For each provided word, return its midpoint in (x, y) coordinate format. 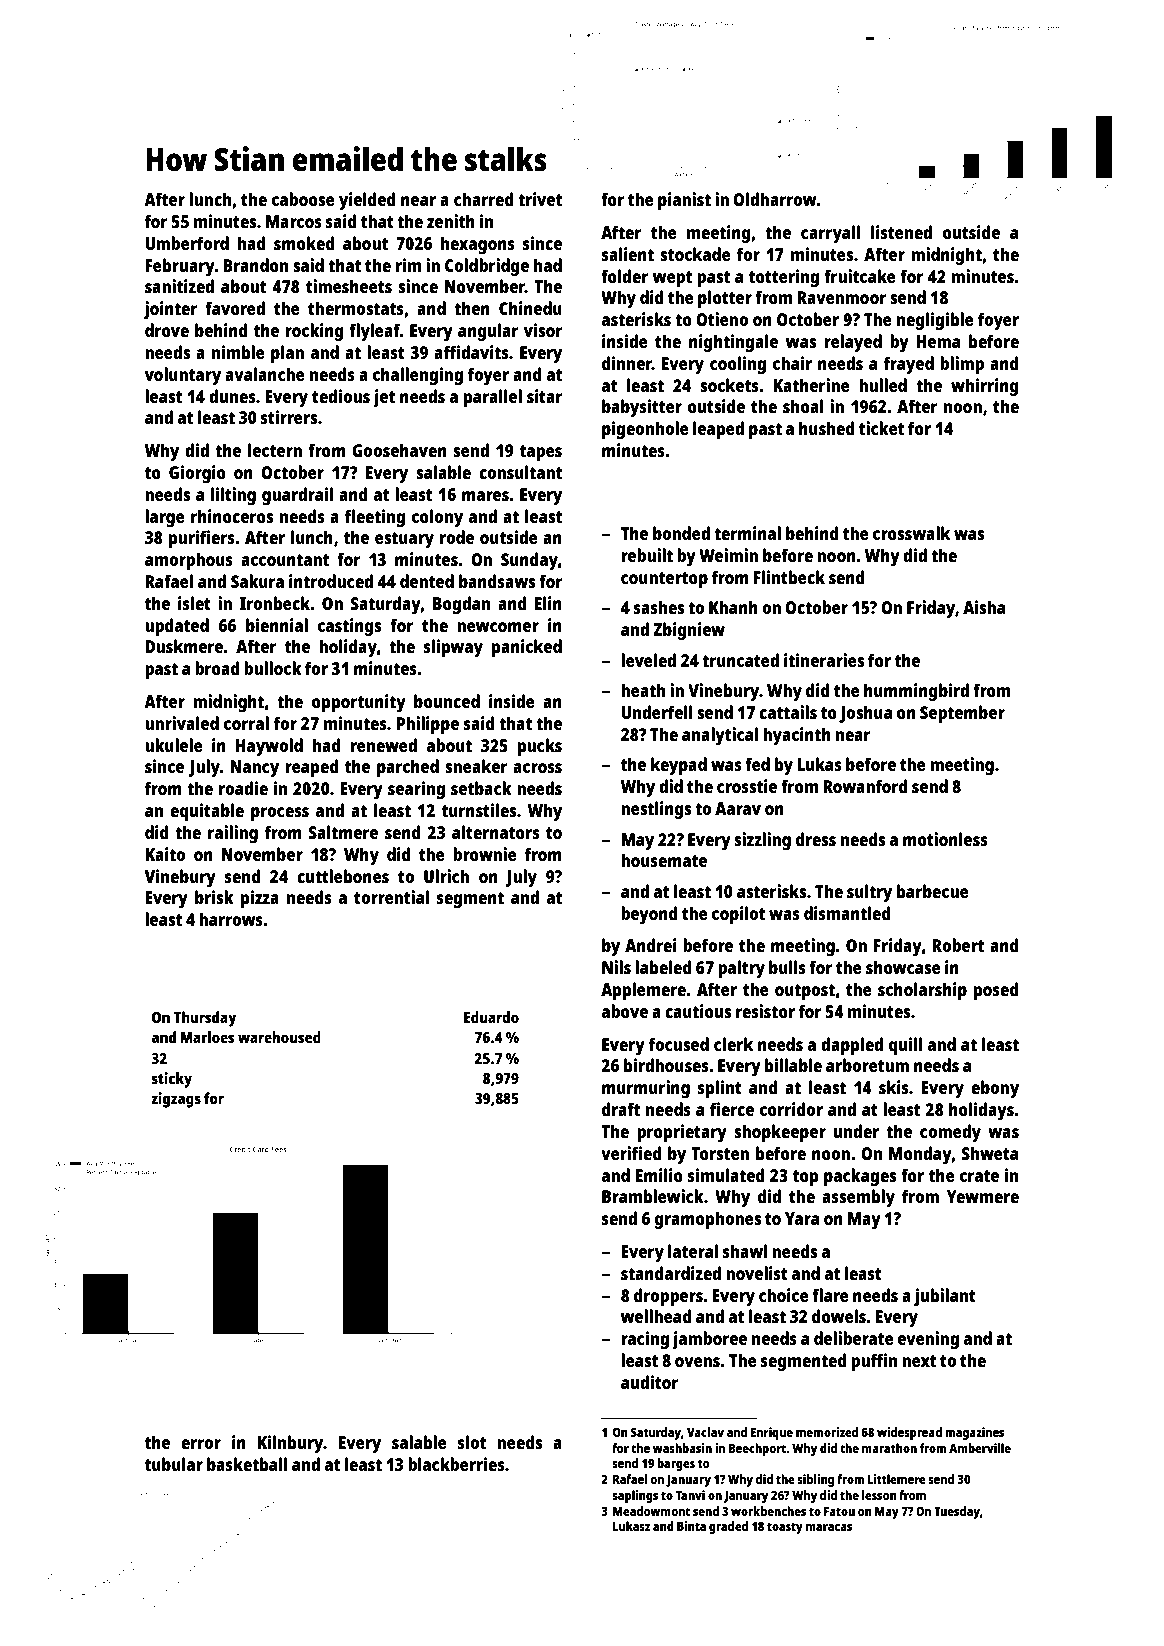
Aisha (984, 607)
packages (860, 1177)
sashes (659, 607)
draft (621, 1109)
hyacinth (797, 736)
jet (384, 398)
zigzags (176, 1100)
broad (217, 668)
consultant (520, 472)
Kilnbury (290, 1444)
